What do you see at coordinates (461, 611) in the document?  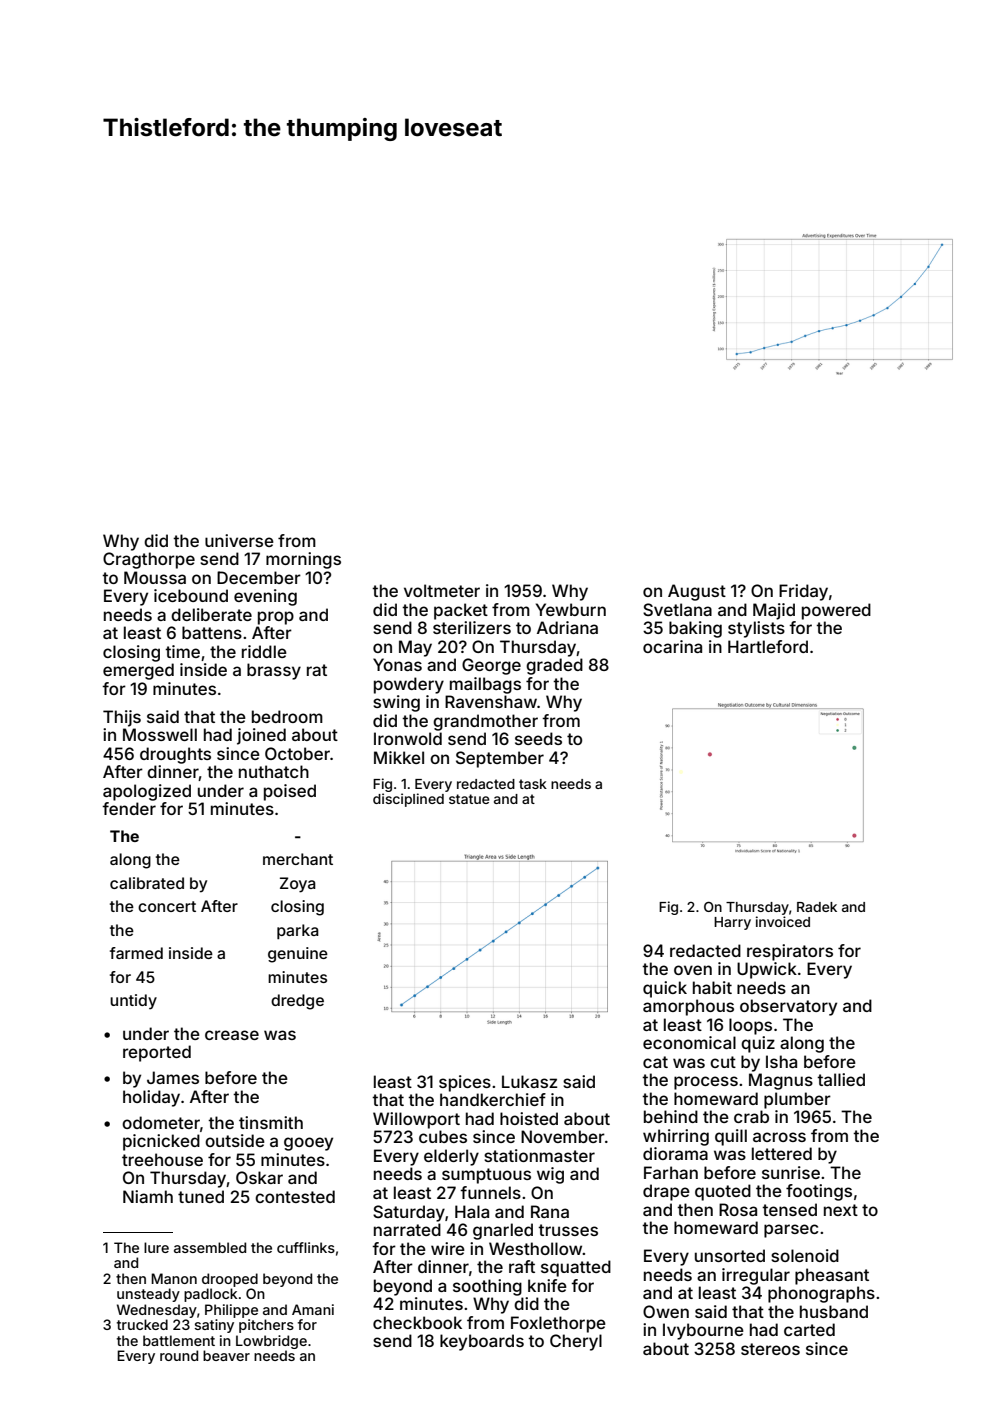 I see `packet` at bounding box center [461, 611].
